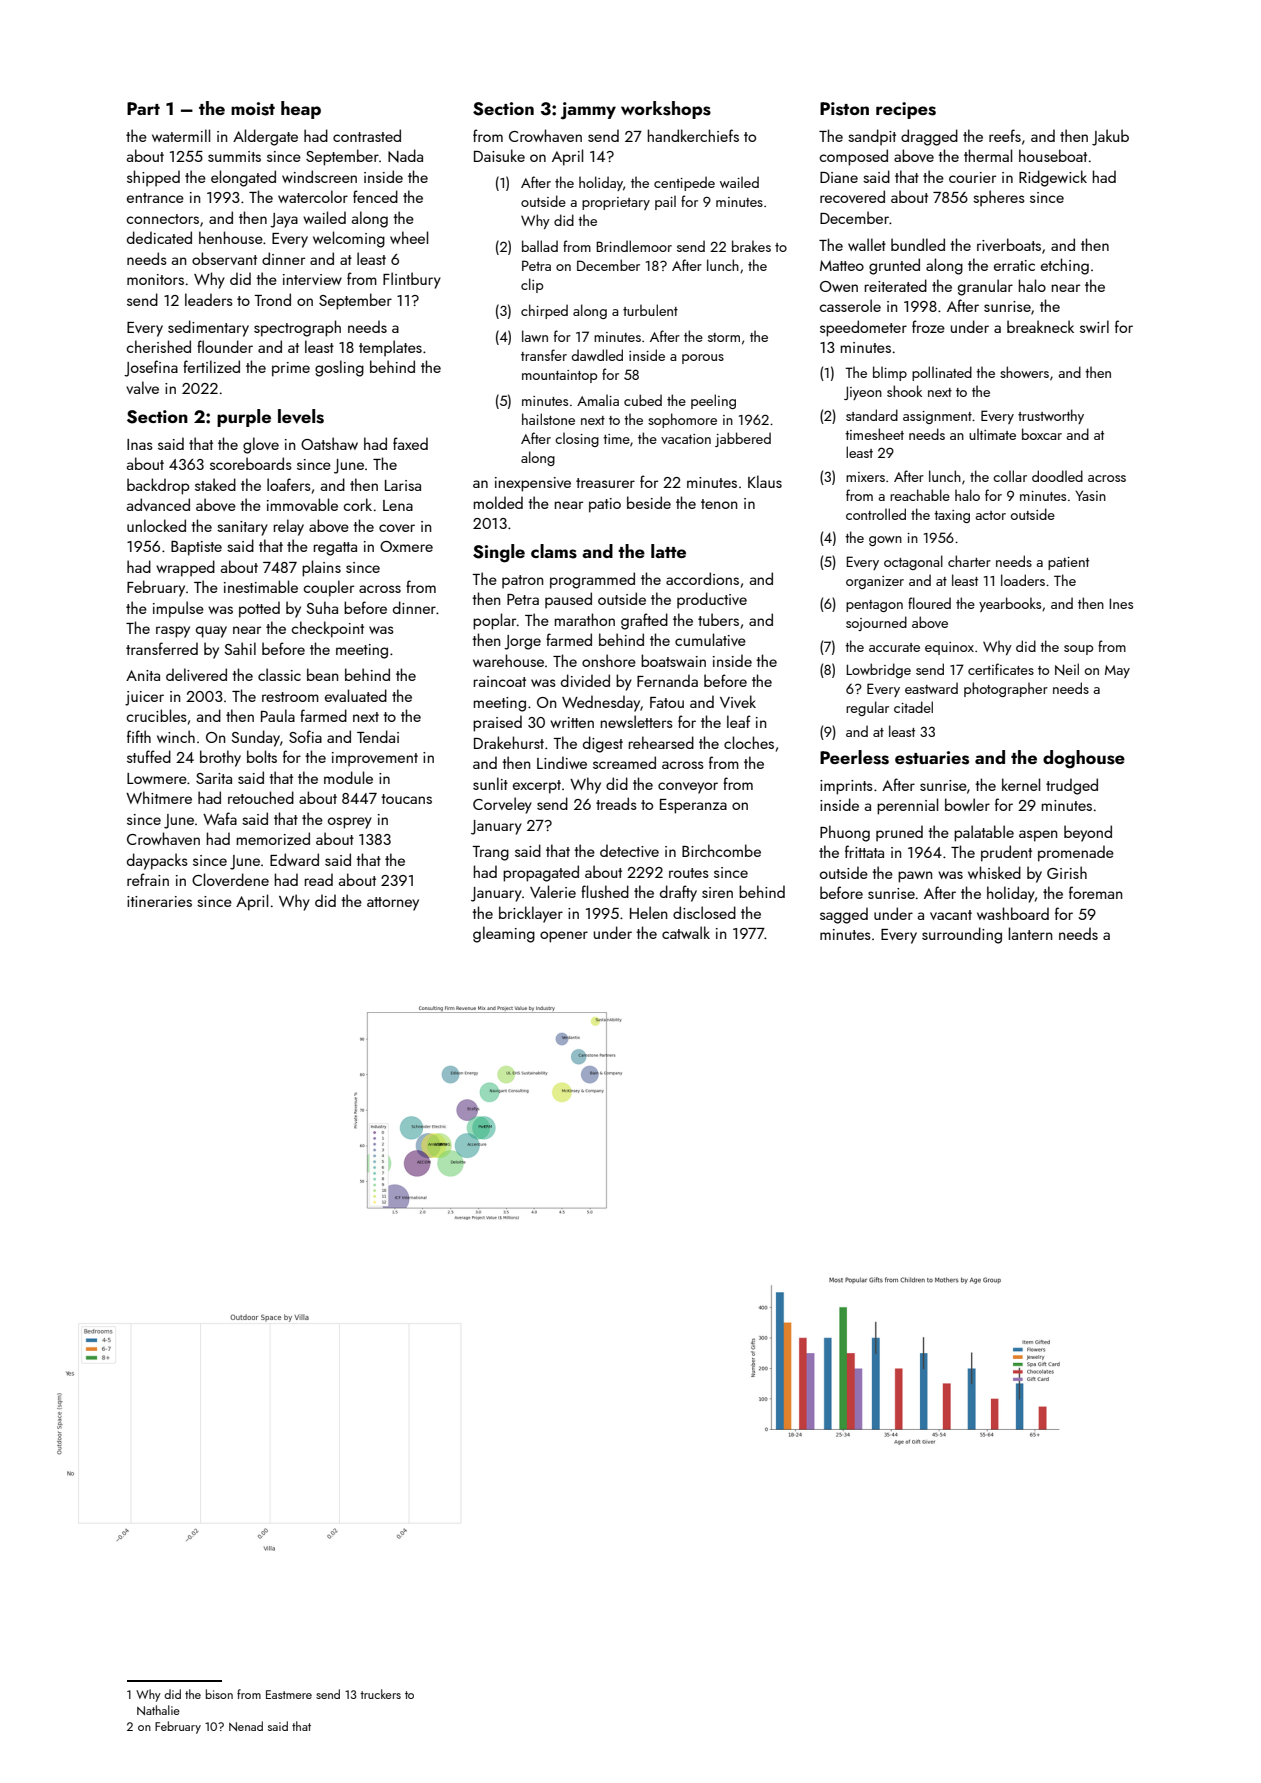 The image size is (1261, 1783). I want to click on surrounding, so click(962, 935).
